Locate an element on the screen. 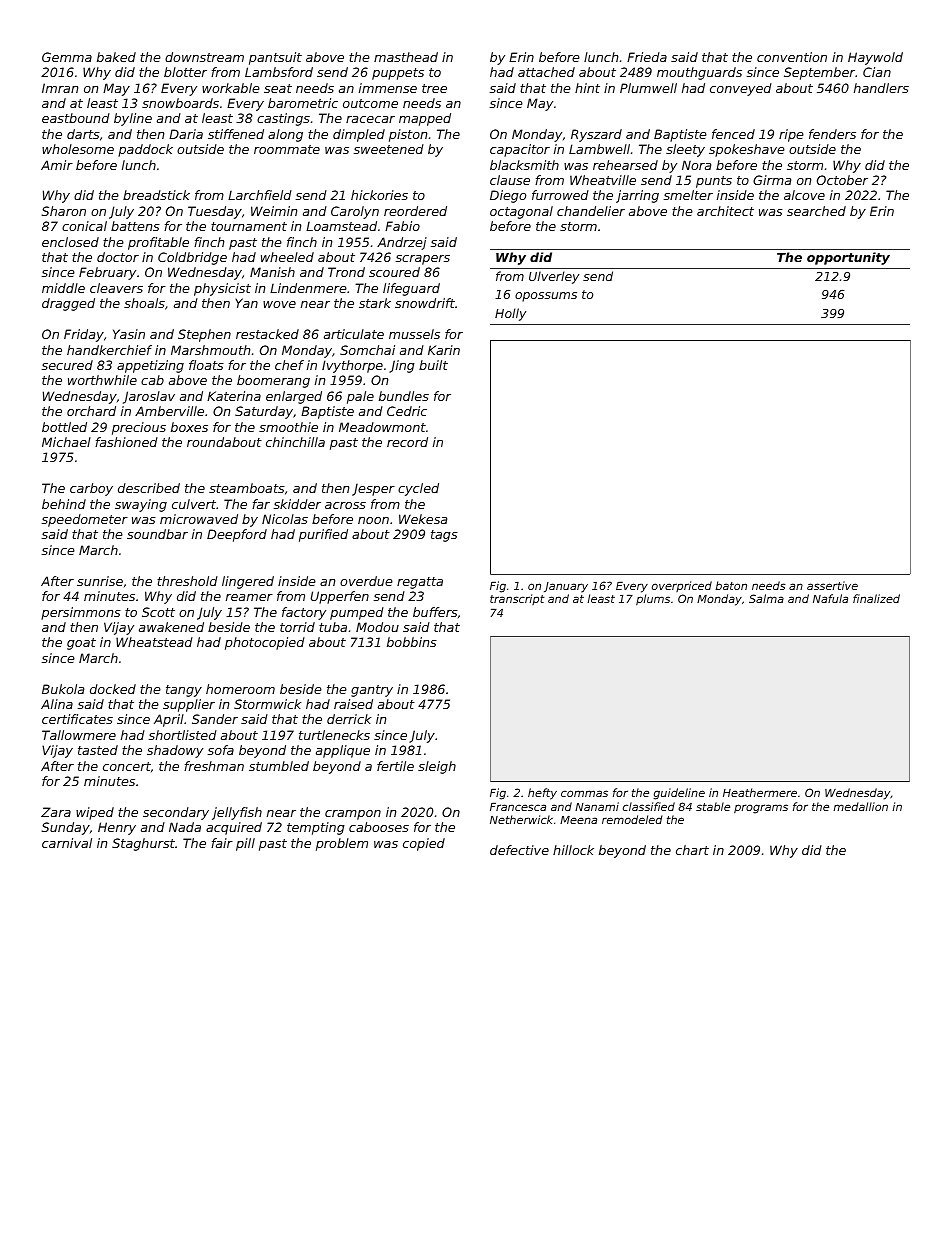 The width and height of the screenshot is (952, 1233). downstream is located at coordinates (204, 57).
